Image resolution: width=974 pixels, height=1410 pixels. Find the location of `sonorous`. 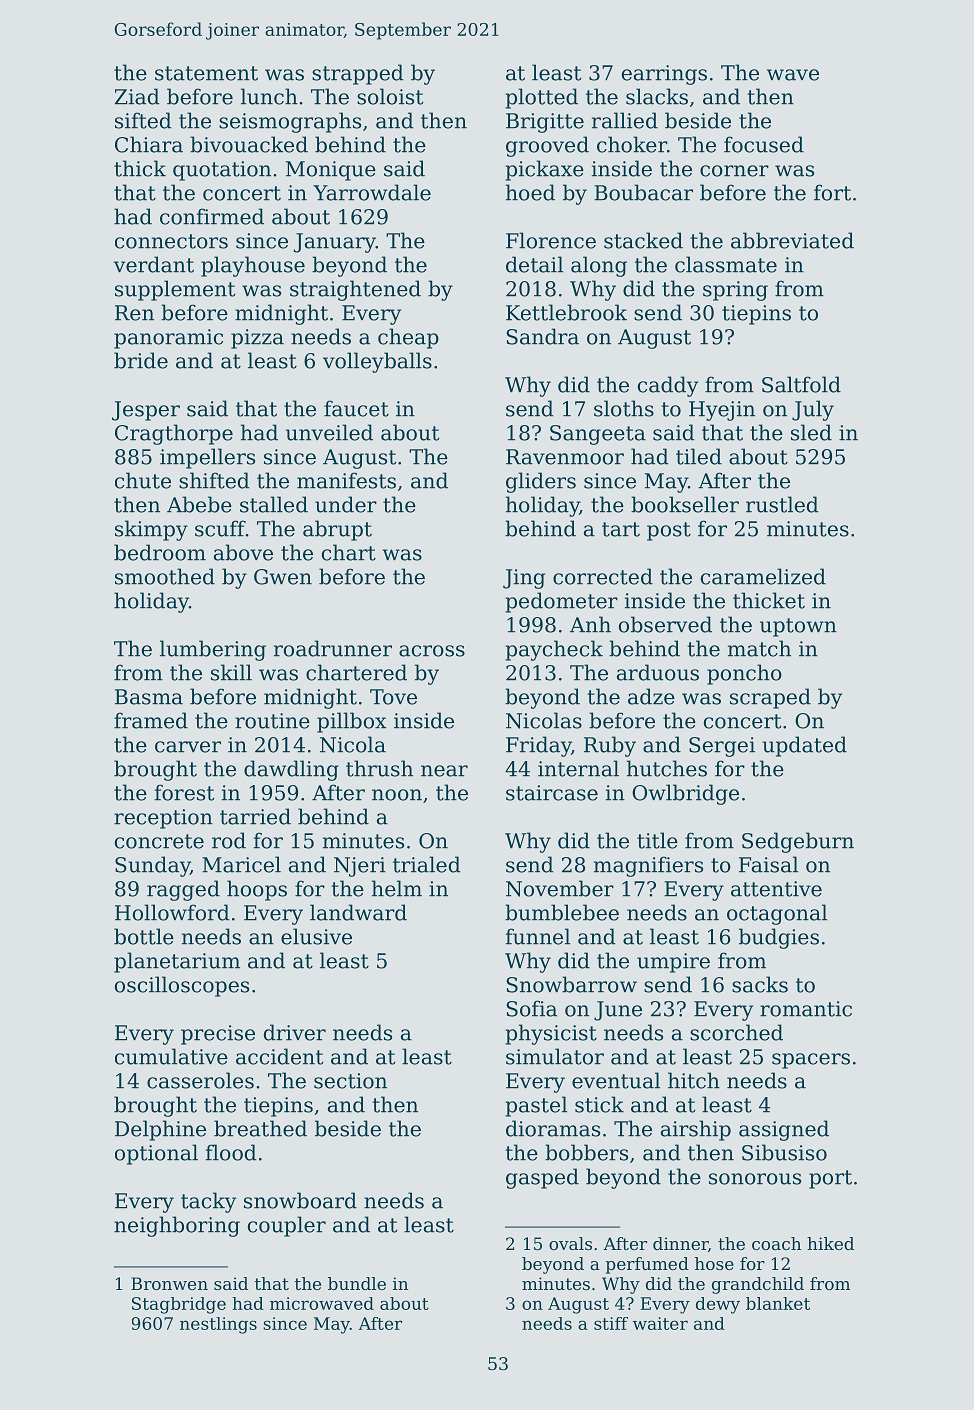

sonorous is located at coordinates (755, 1179).
